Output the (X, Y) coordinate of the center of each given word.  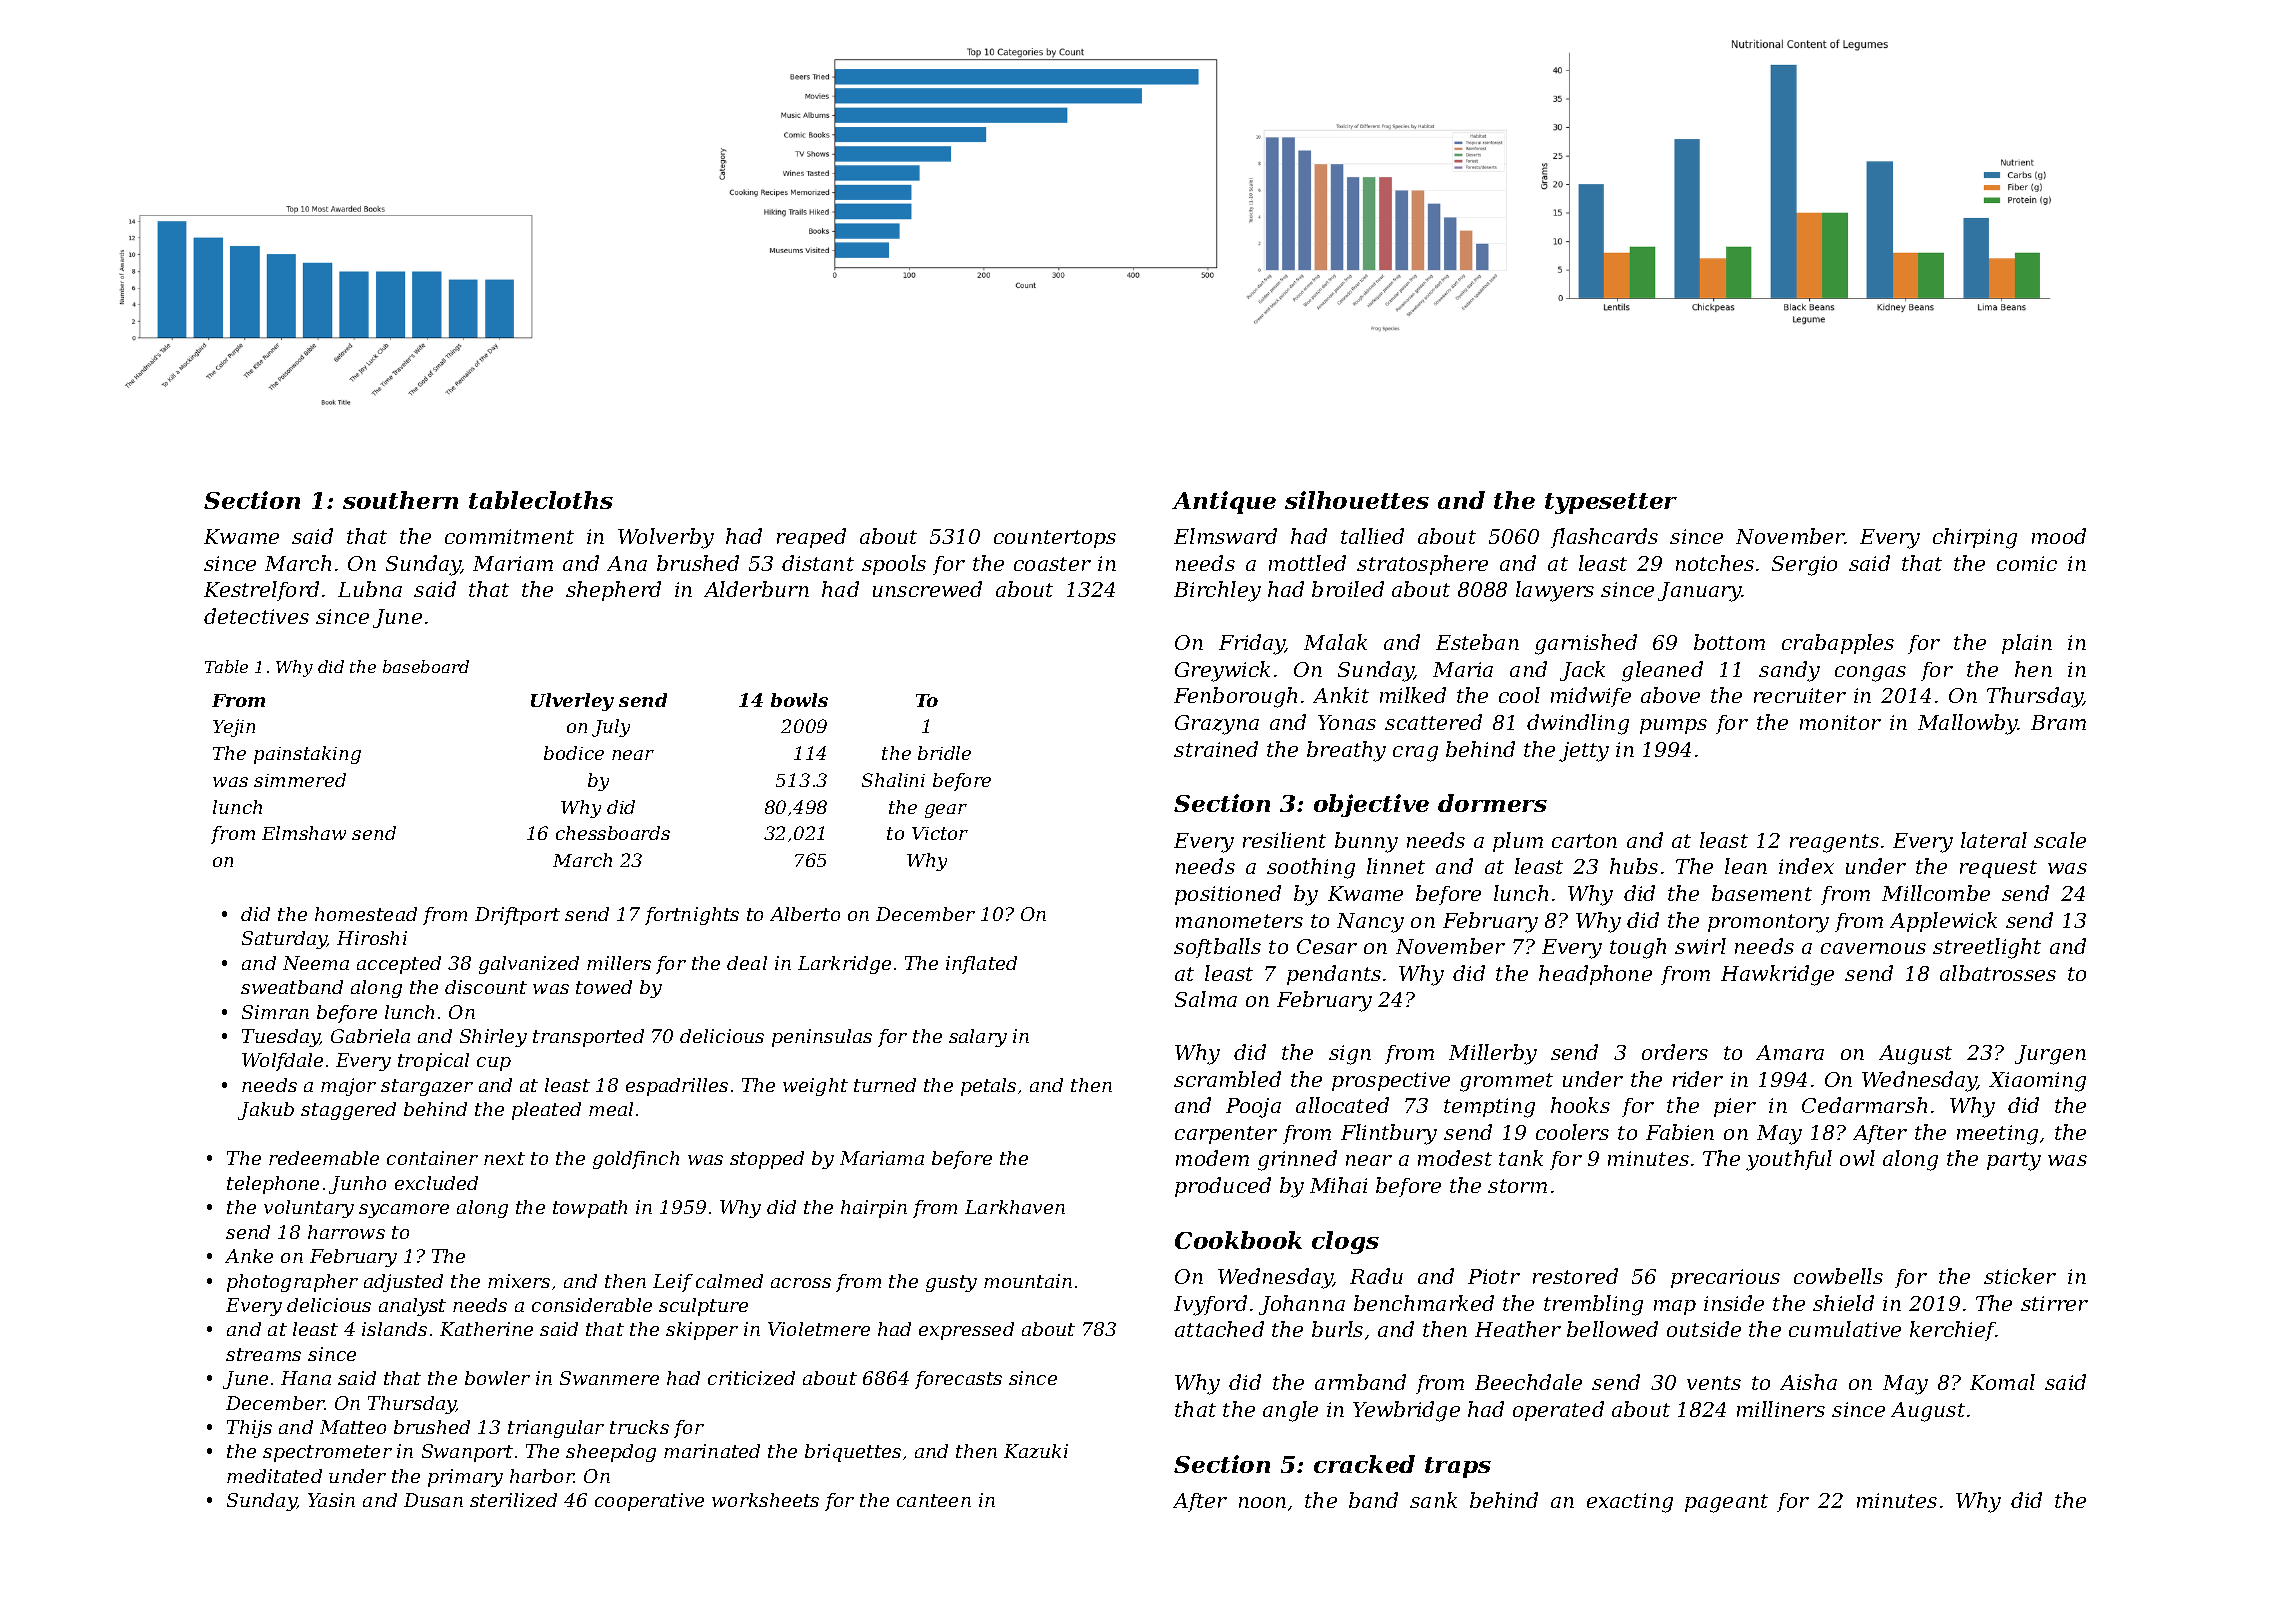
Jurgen (2050, 1055)
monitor (1840, 722)
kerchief (1953, 1331)
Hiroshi (372, 938)
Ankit (1341, 695)
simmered (300, 780)
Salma (1206, 999)
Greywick (1222, 671)
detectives (256, 616)
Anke (249, 1256)
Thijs (249, 1429)
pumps (1673, 726)
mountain (1028, 1281)
